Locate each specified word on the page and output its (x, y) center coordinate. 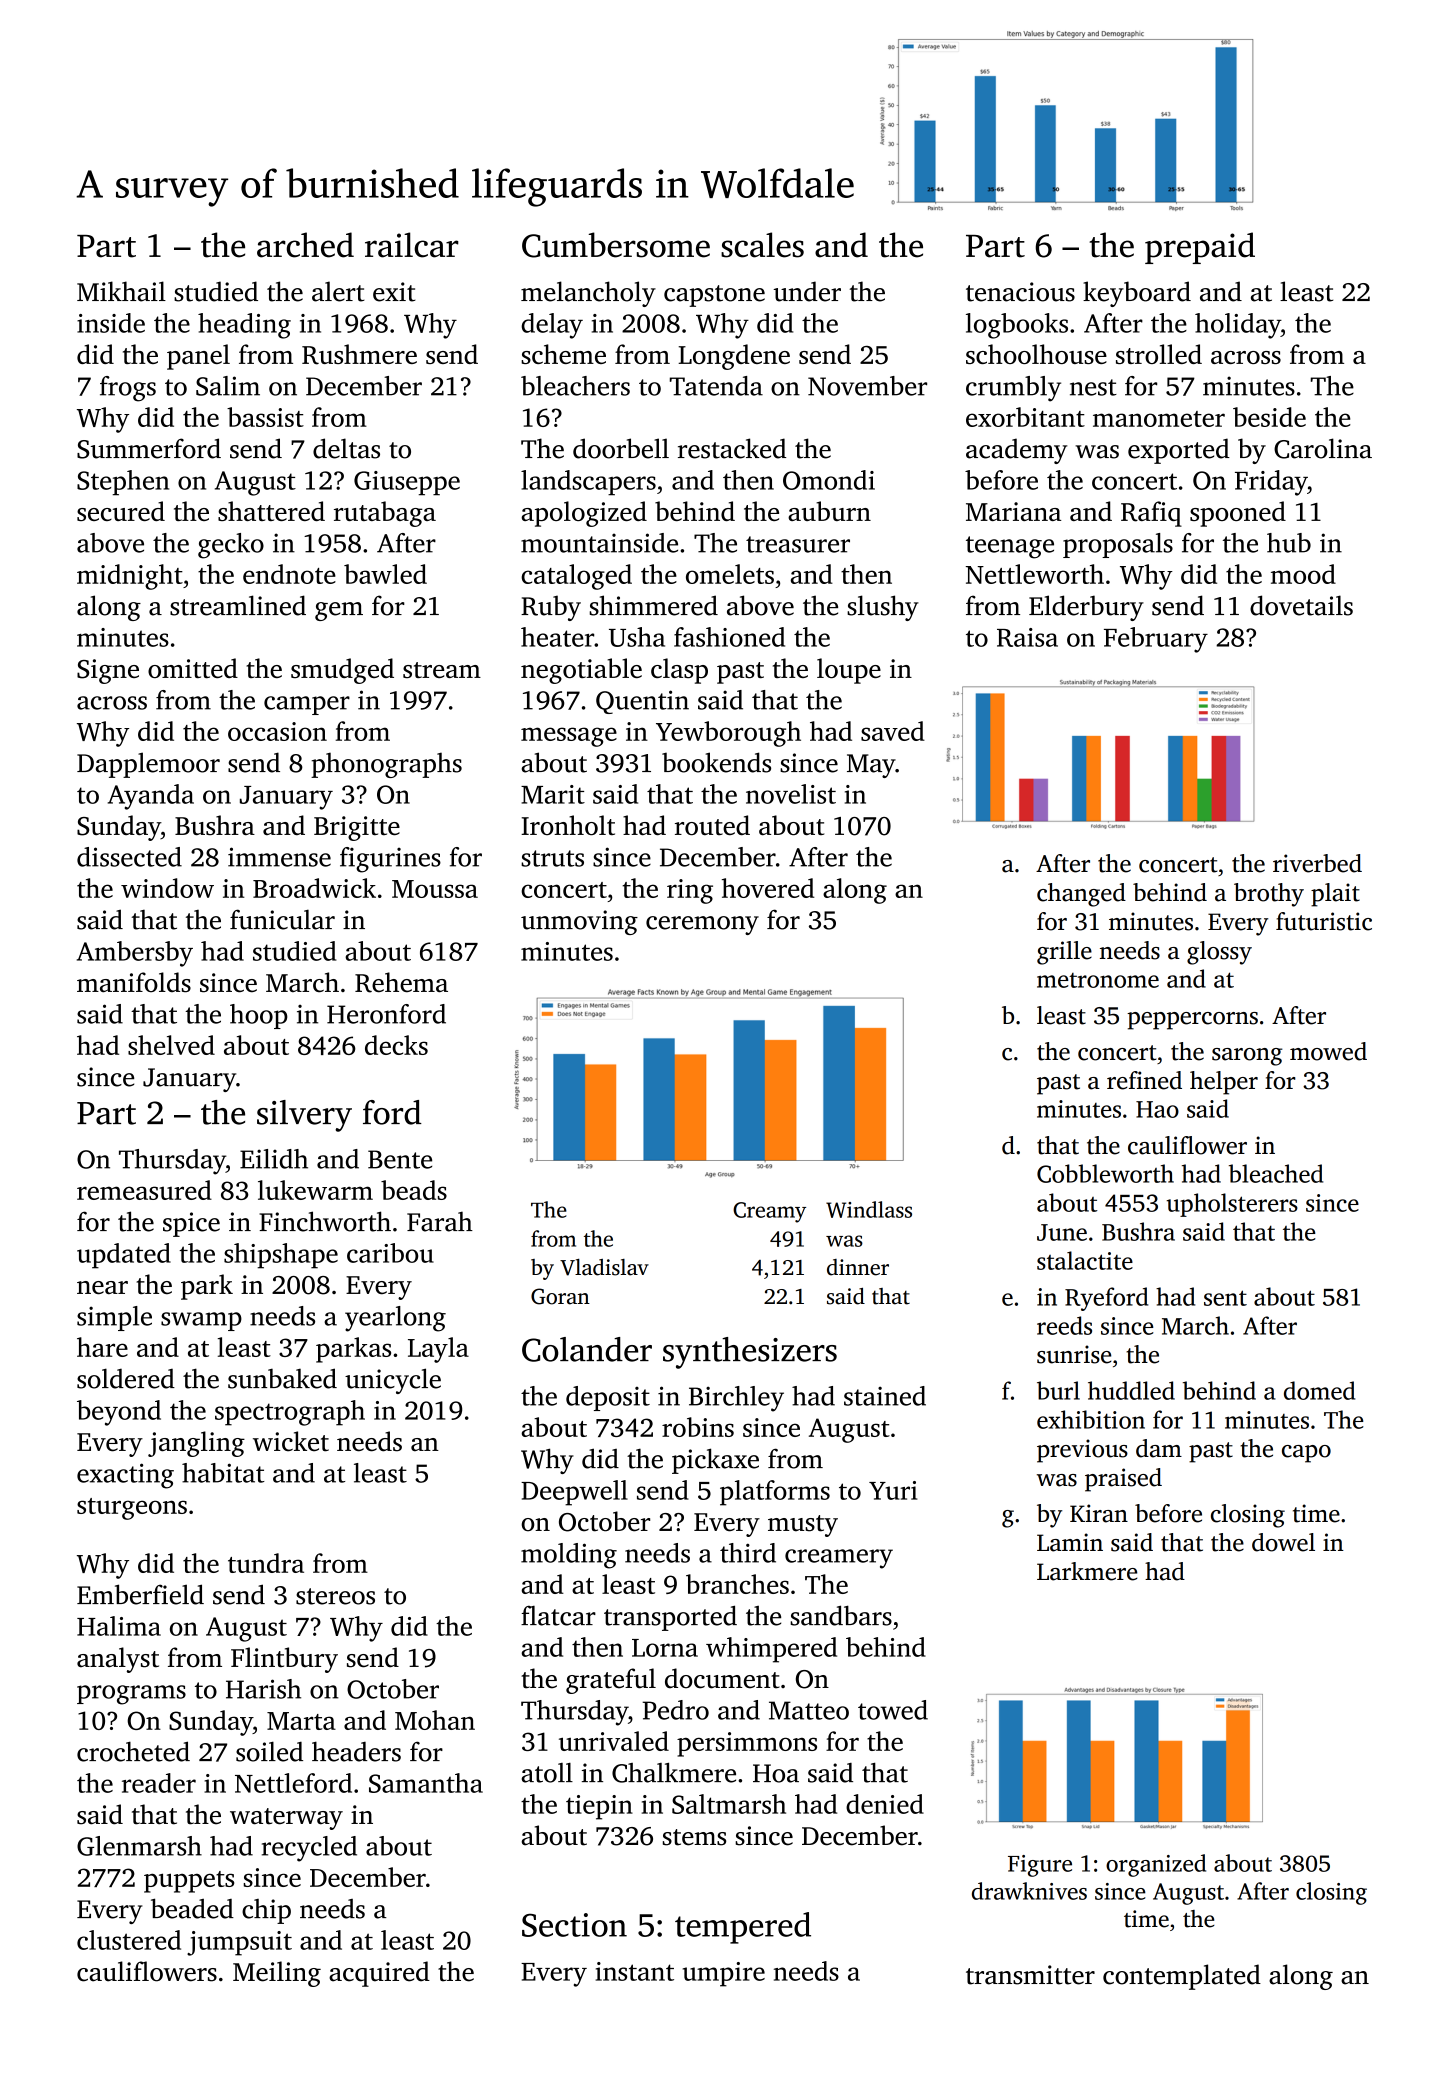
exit (394, 292)
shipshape (281, 1256)
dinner (858, 1267)
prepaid (1200, 248)
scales (762, 245)
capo (1306, 1454)
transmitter (1030, 1975)
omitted (193, 668)
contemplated (1182, 1977)
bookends (716, 762)
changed (1081, 895)
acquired (379, 1974)
